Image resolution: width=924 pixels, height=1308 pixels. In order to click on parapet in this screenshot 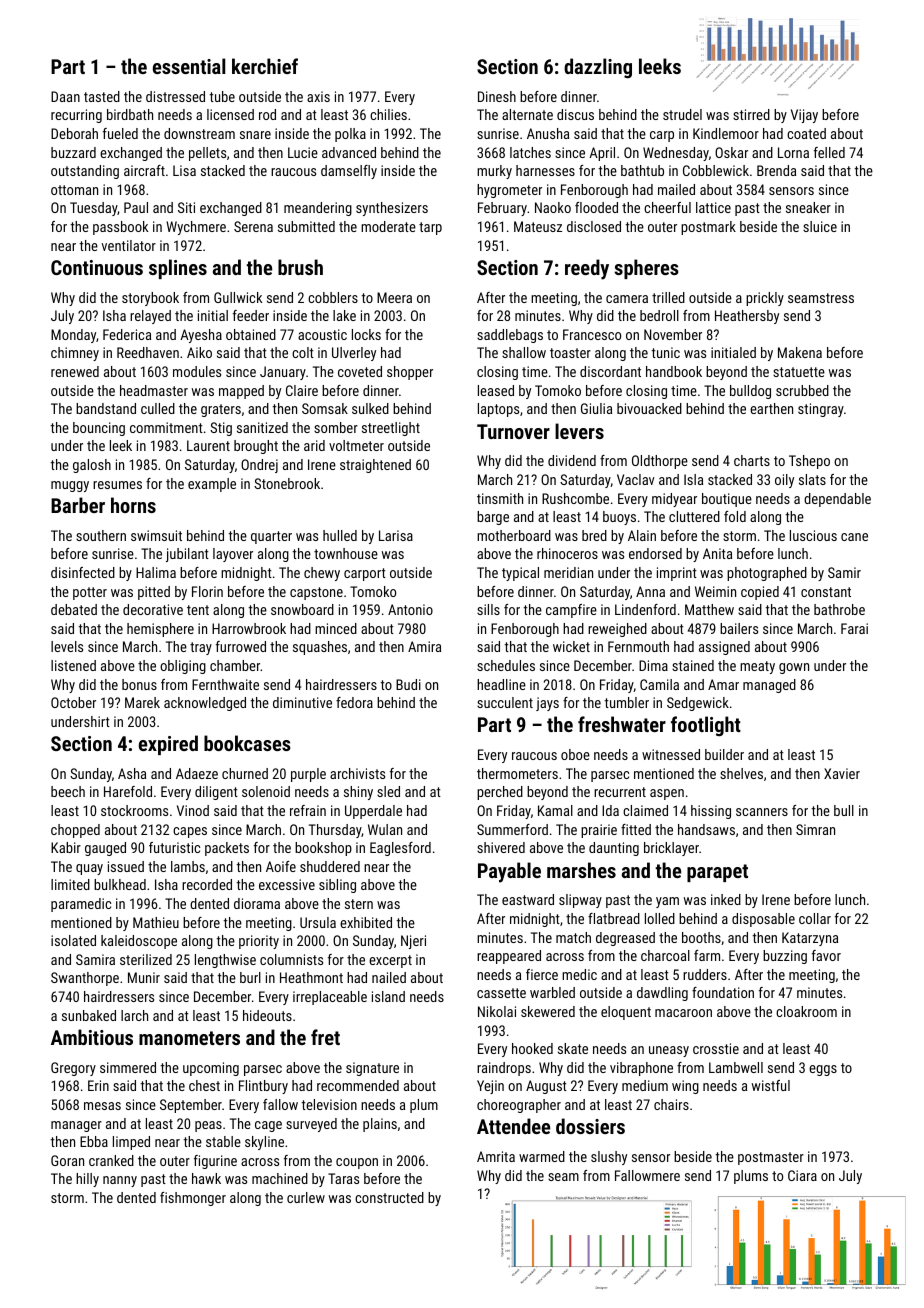, I will do `click(717, 873)`.
